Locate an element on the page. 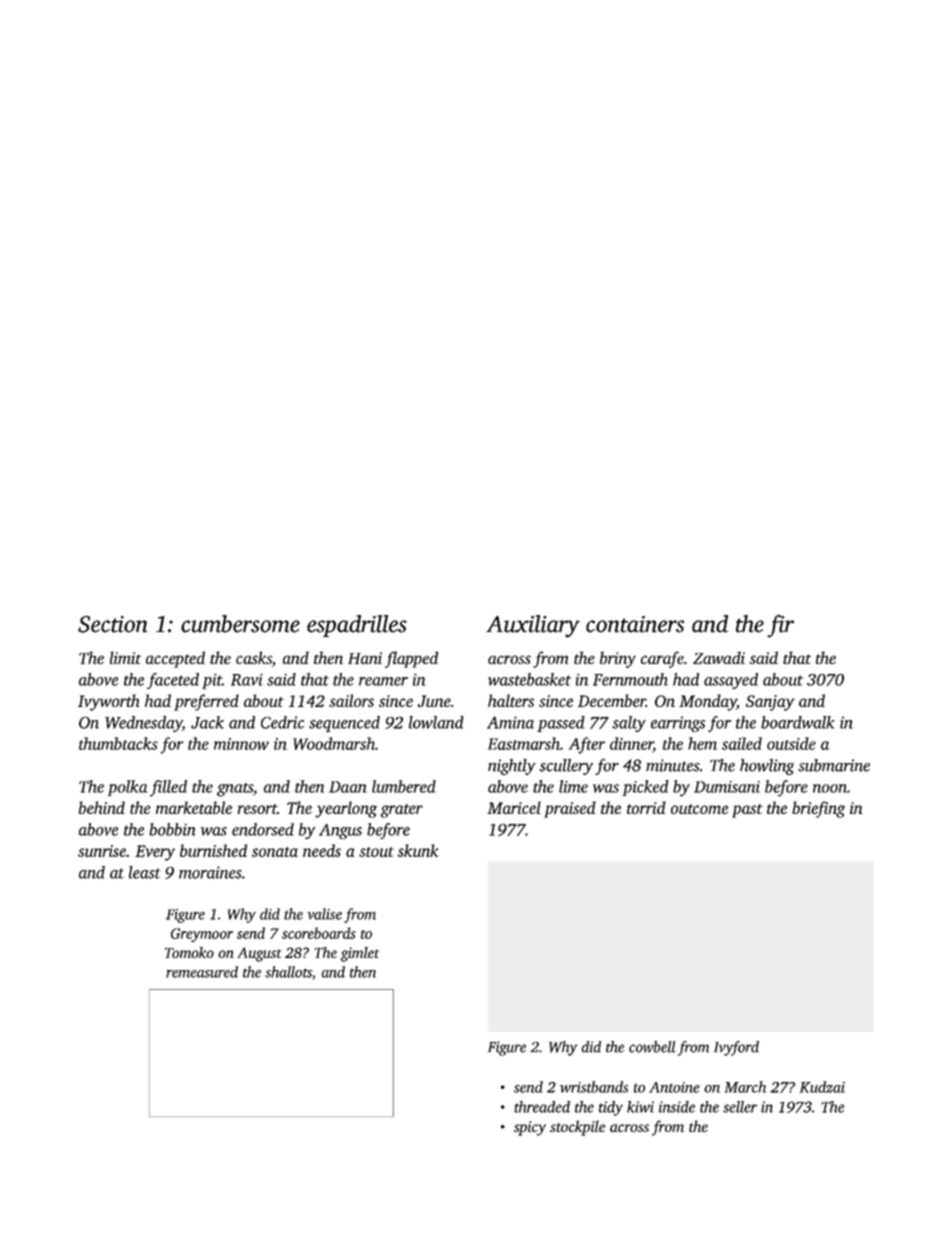  flapped is located at coordinates (411, 659).
